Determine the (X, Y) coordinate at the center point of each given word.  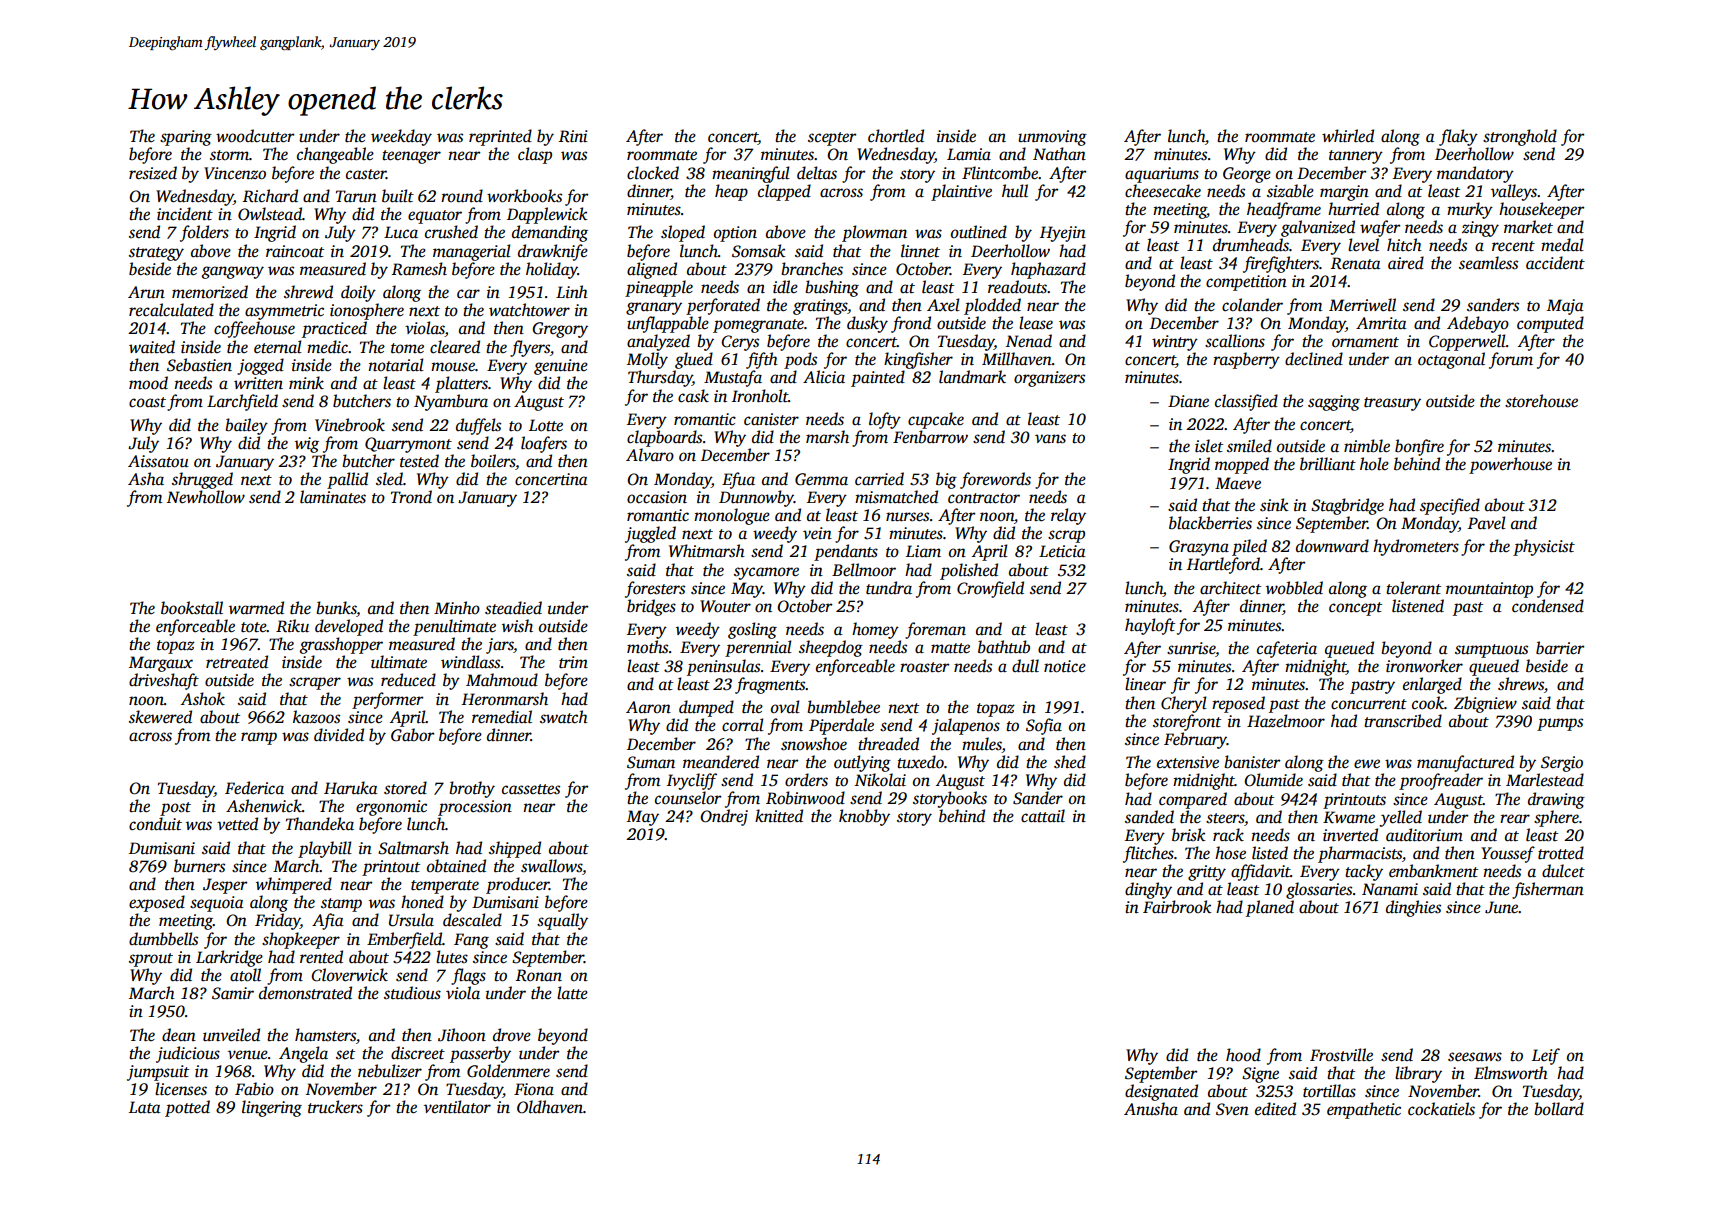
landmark (972, 377)
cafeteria (1287, 649)
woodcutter (255, 136)
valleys (1514, 192)
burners (199, 866)
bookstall (192, 608)
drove (512, 1035)
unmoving (1052, 138)
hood (1243, 1055)
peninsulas (723, 667)
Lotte (546, 425)
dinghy (1148, 890)
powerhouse (1510, 465)
